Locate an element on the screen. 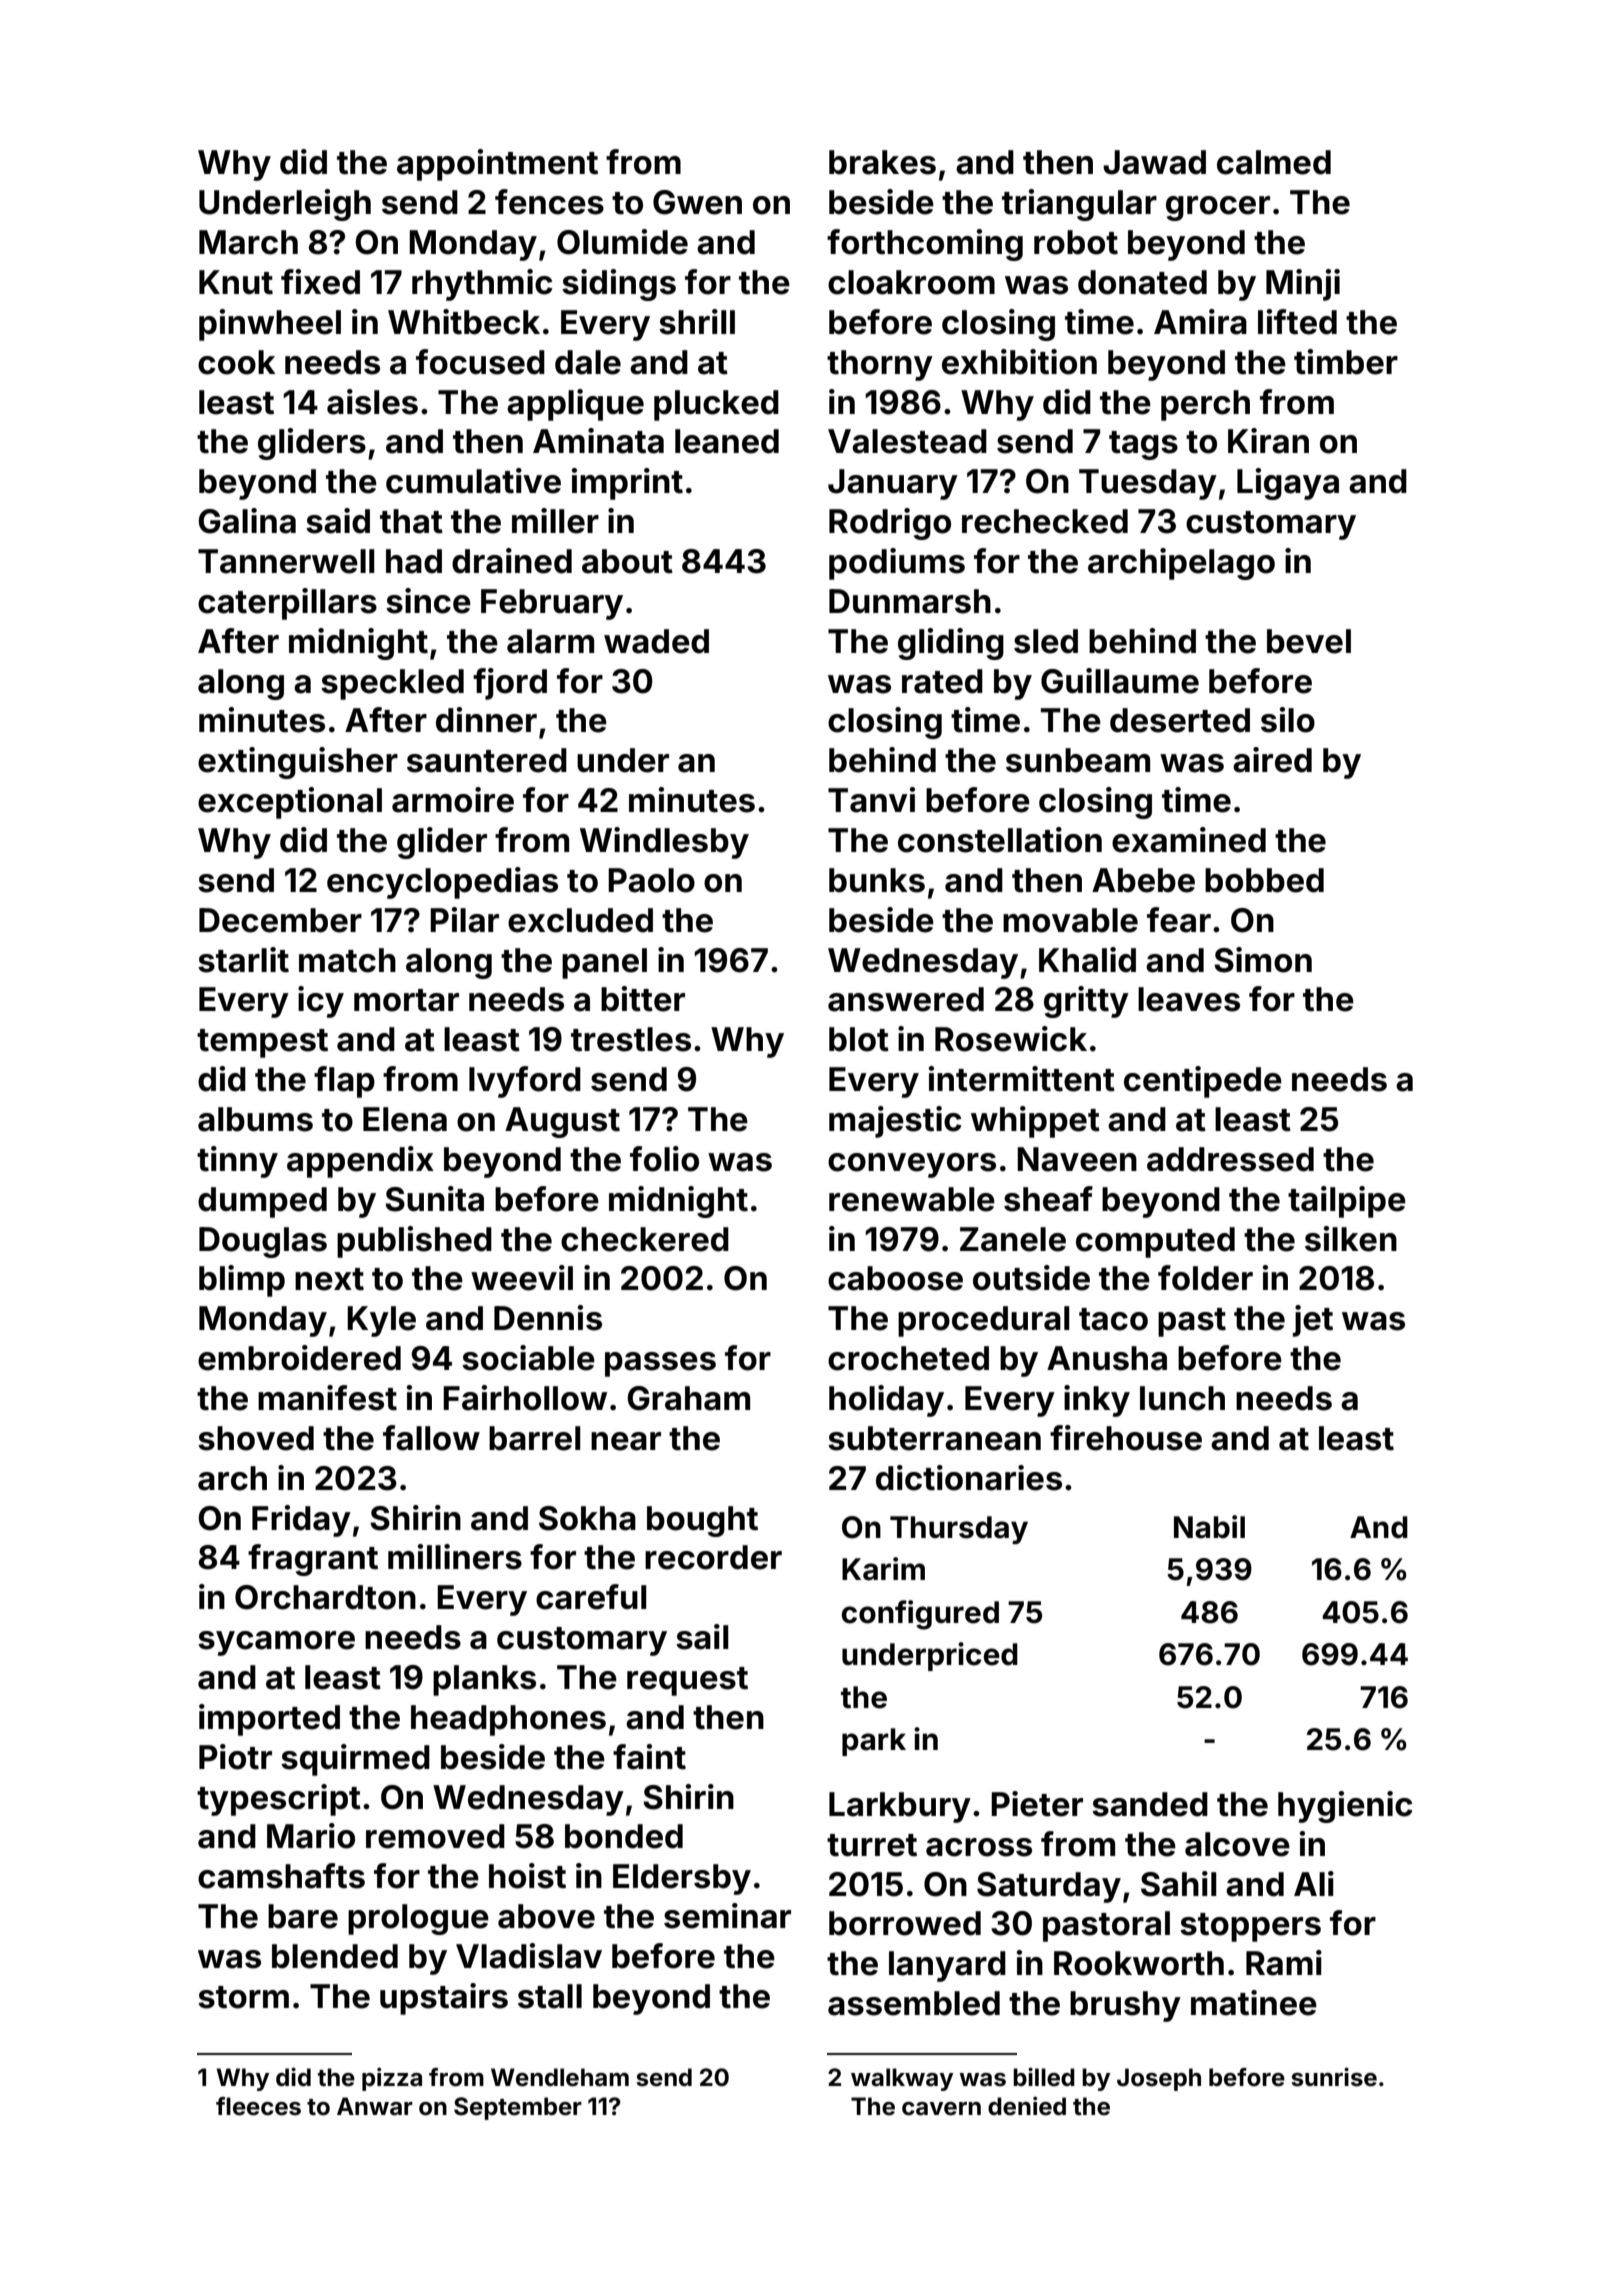  addressed is located at coordinates (1230, 1159).
